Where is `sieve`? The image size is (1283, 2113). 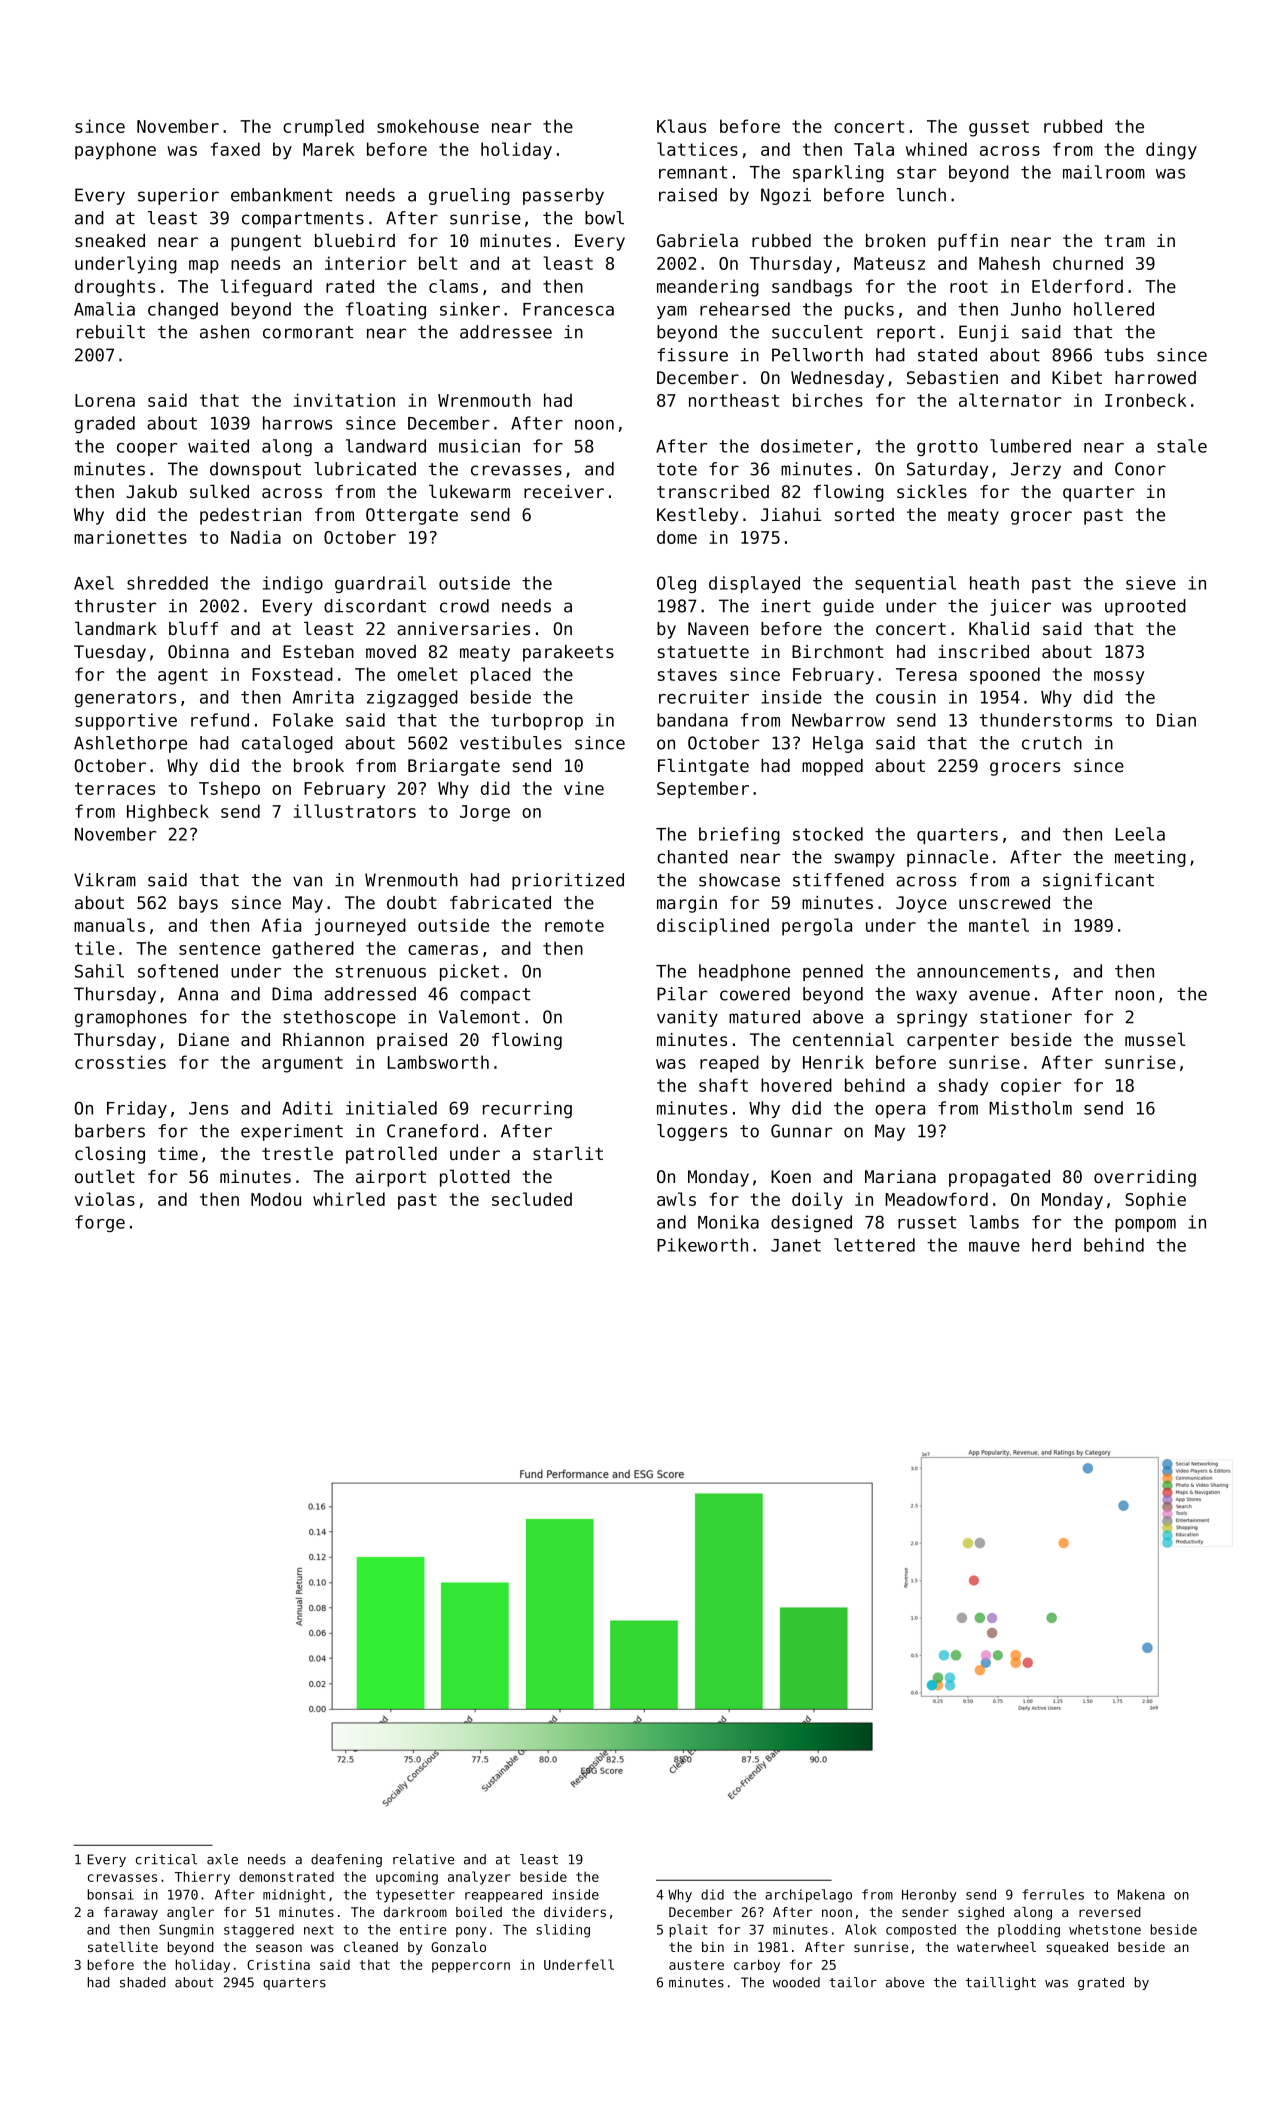
sieve is located at coordinates (1151, 583).
